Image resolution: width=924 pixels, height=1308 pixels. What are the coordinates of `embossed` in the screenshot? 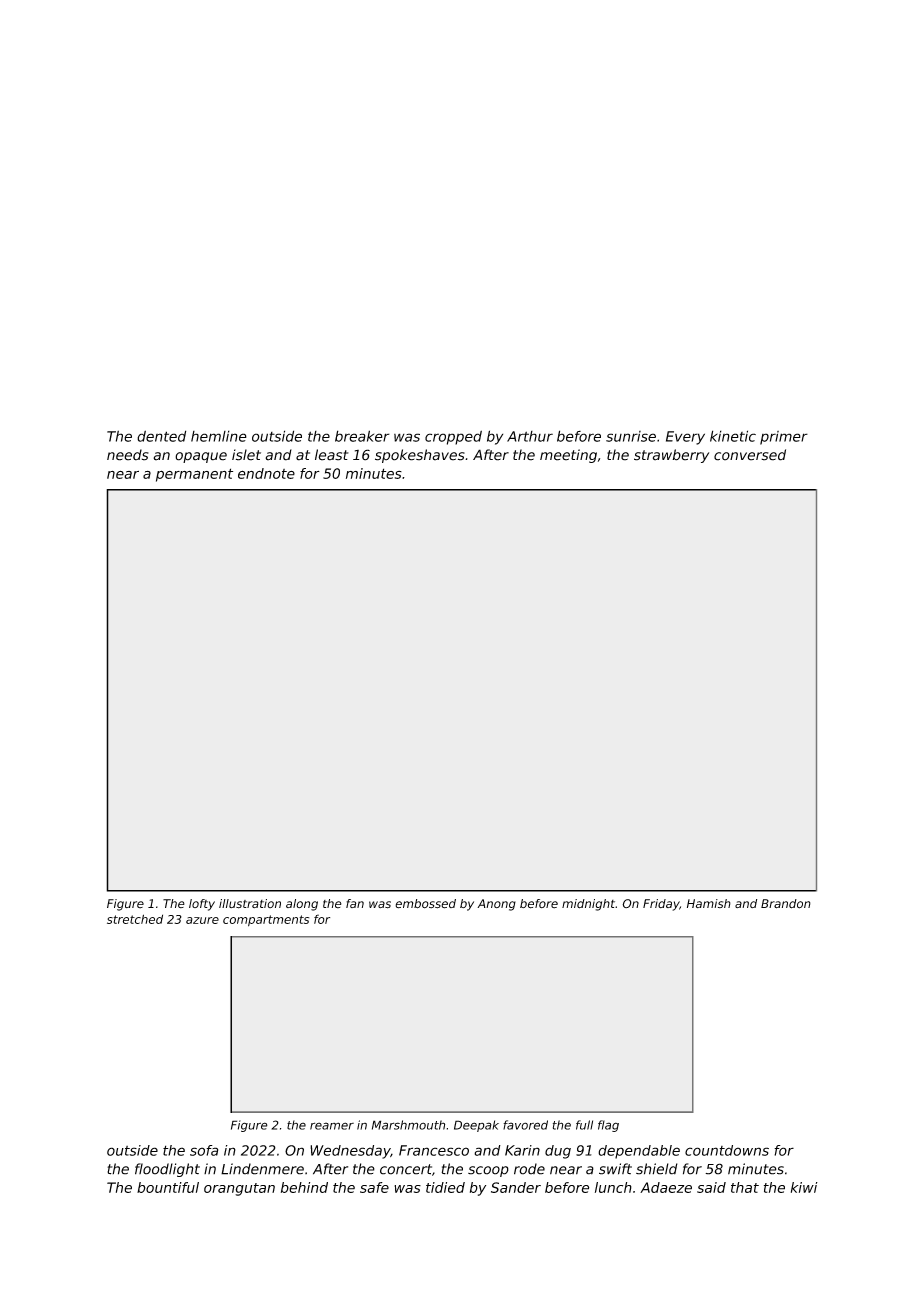 It's located at (425, 904).
